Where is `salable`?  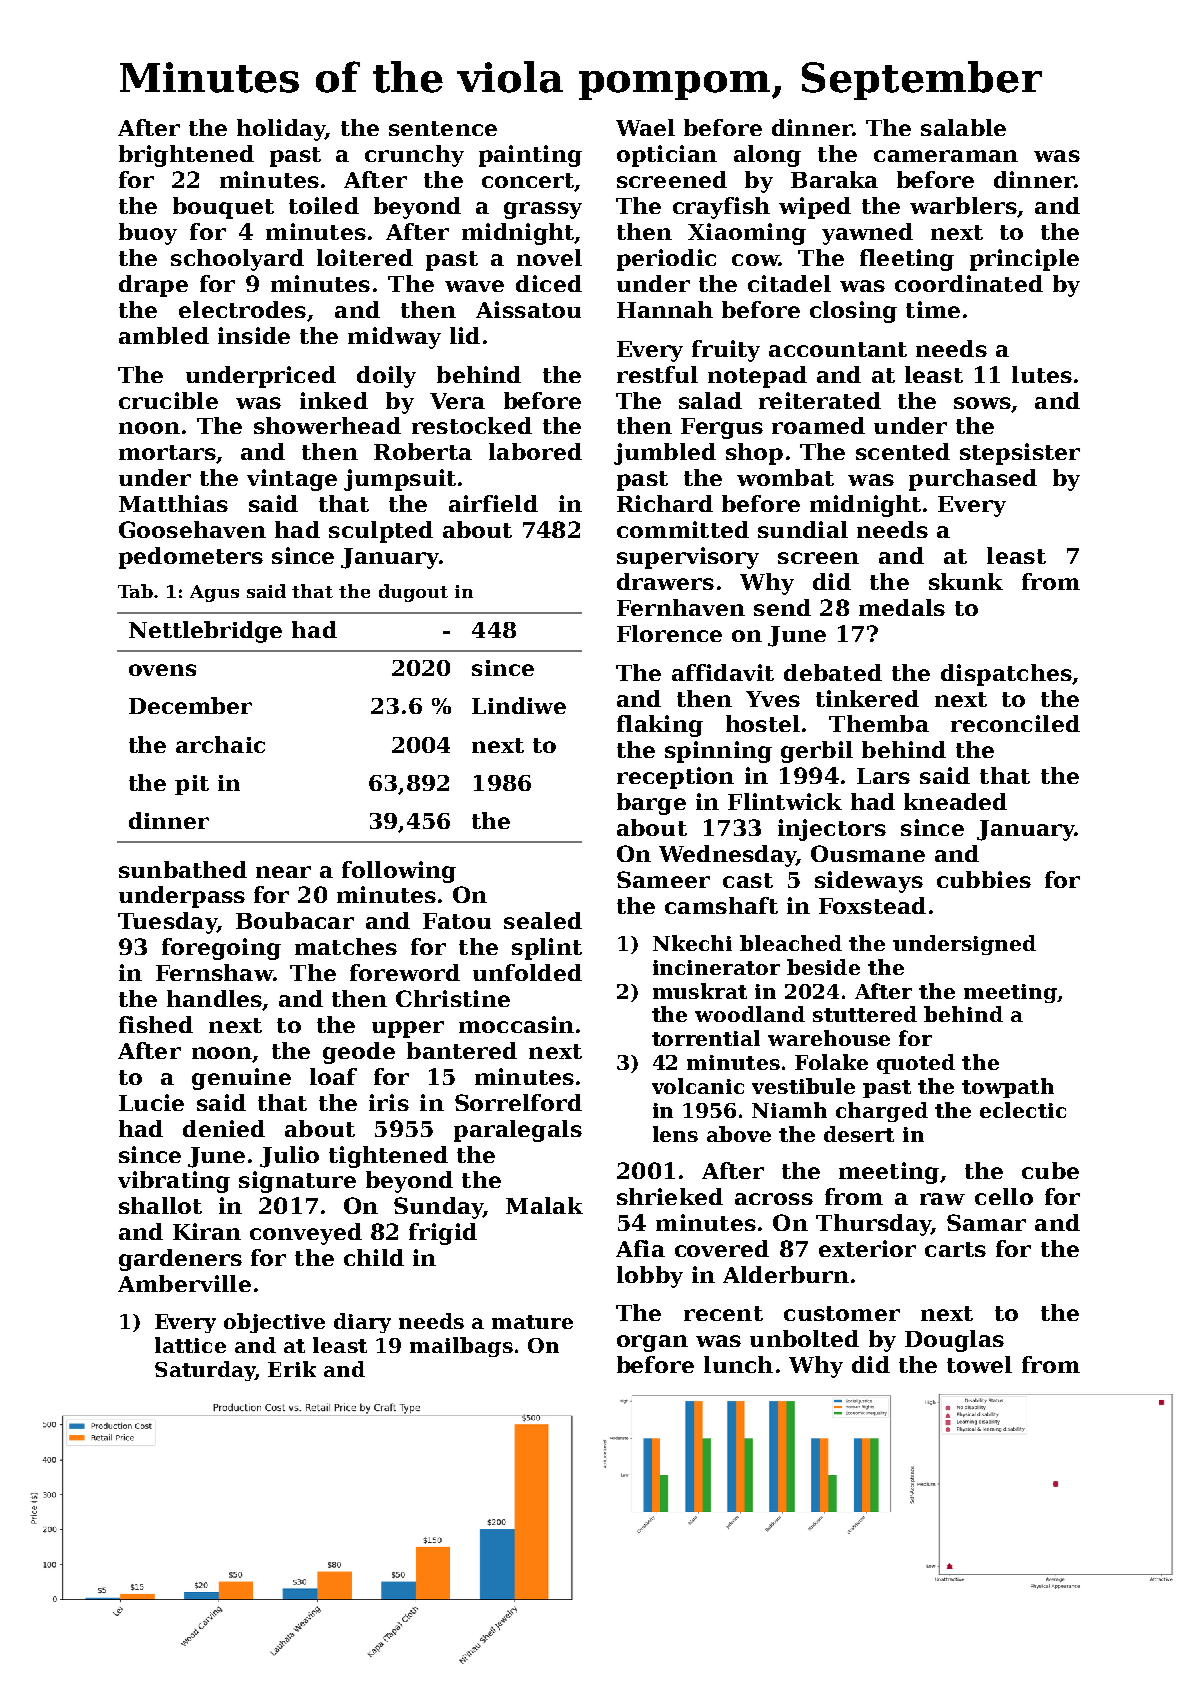 salable is located at coordinates (963, 127).
